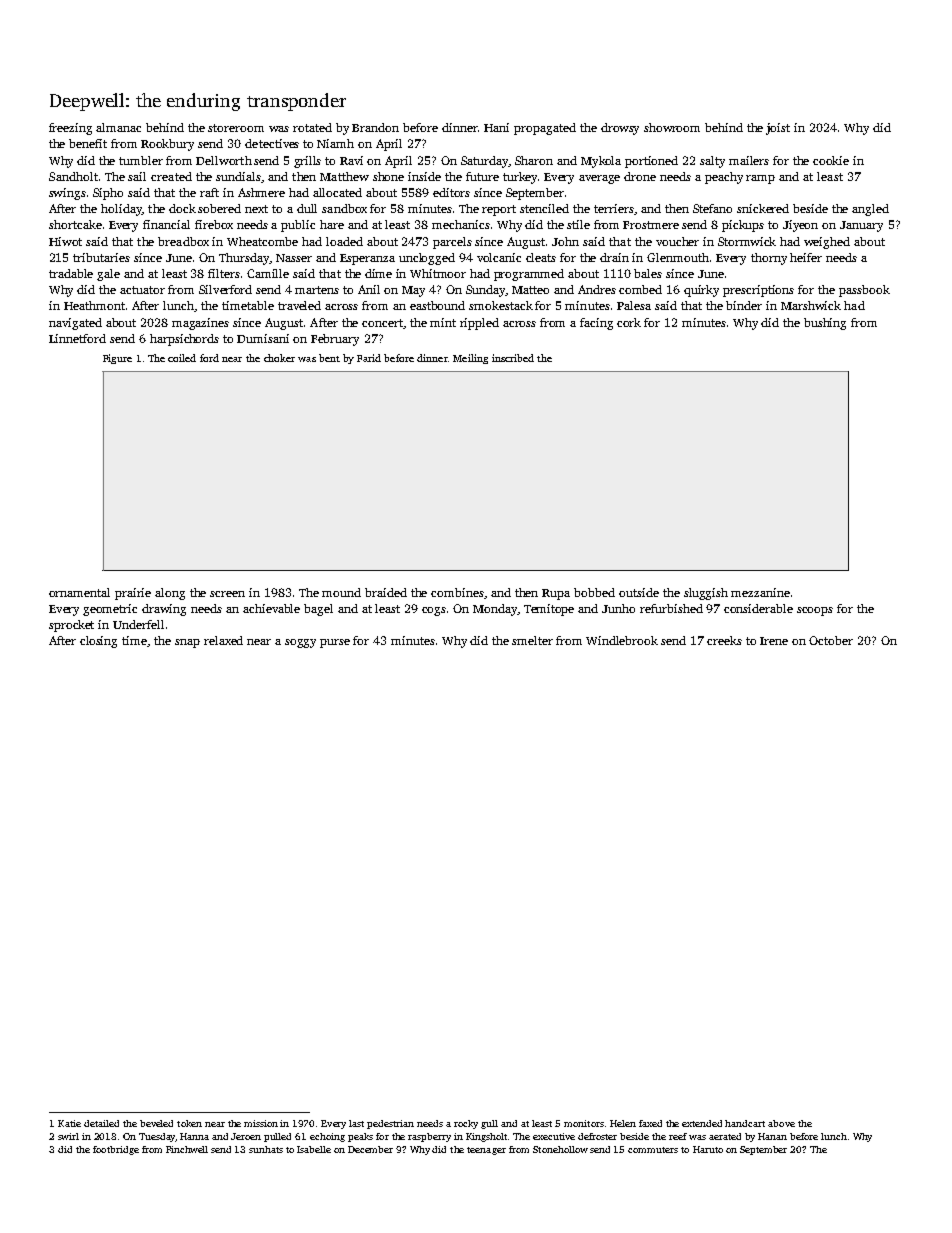  Describe the element at coordinates (827, 243) in the screenshot. I see `weighed` at that location.
